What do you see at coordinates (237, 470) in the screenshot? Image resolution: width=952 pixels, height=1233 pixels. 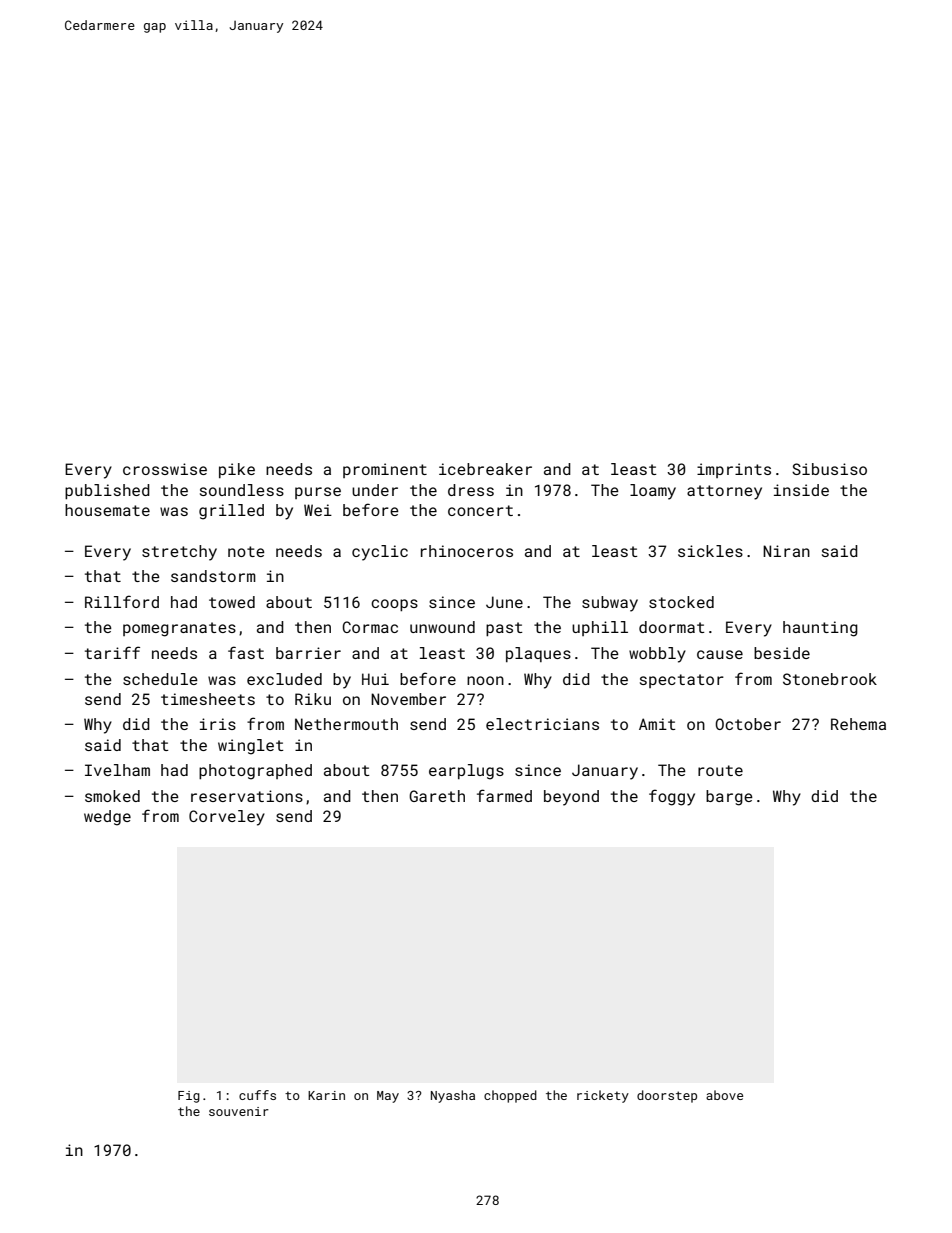 I see `pike` at bounding box center [237, 470].
